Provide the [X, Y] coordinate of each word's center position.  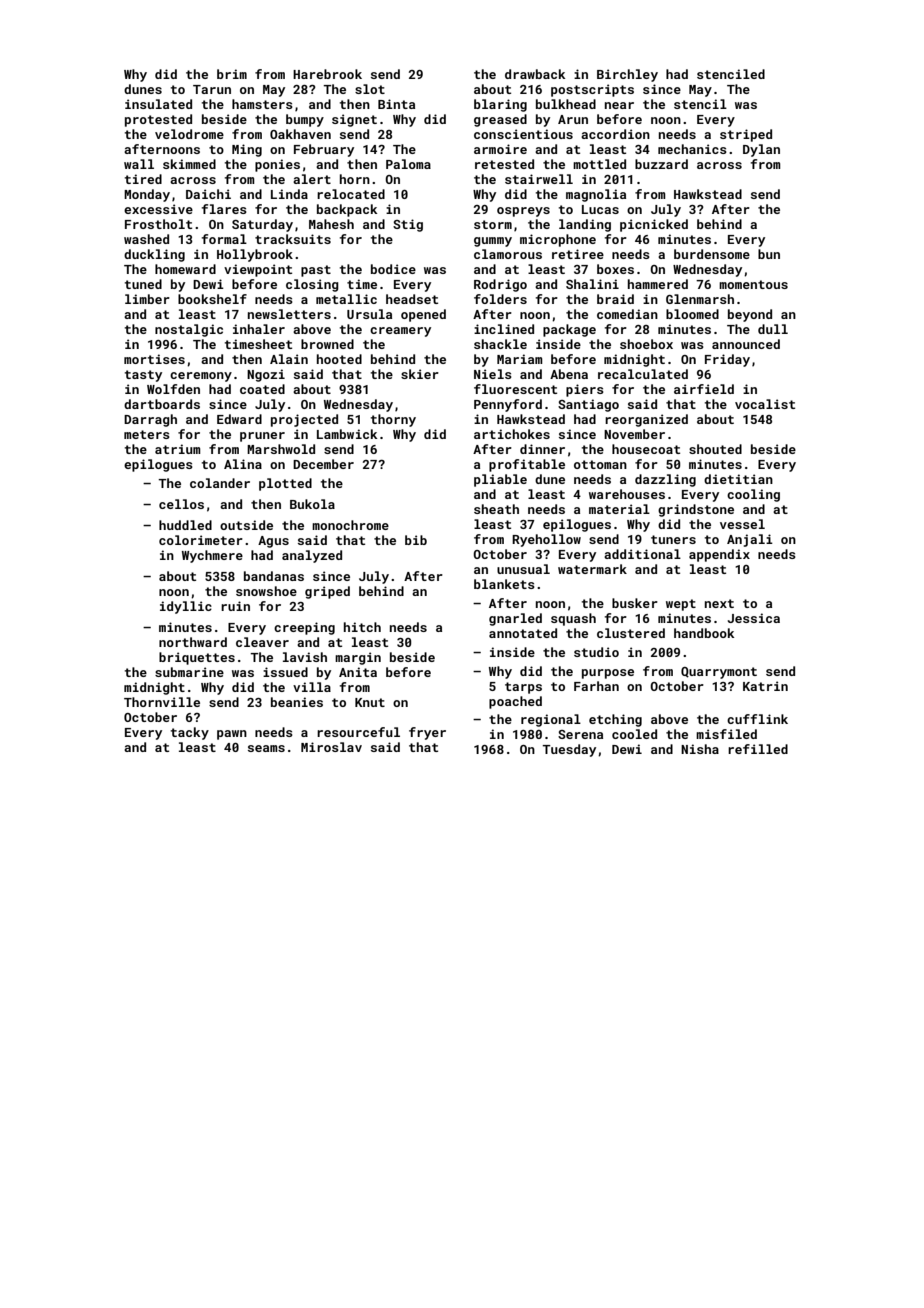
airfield [704, 389]
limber [147, 299]
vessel [742, 524]
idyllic [186, 607]
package [569, 330]
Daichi [208, 194]
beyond [750, 315]
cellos [181, 504]
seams [266, 748]
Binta [396, 104]
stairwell [539, 179]
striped [746, 135]
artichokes [512, 434]
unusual [523, 569]
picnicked [654, 225]
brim [232, 74]
